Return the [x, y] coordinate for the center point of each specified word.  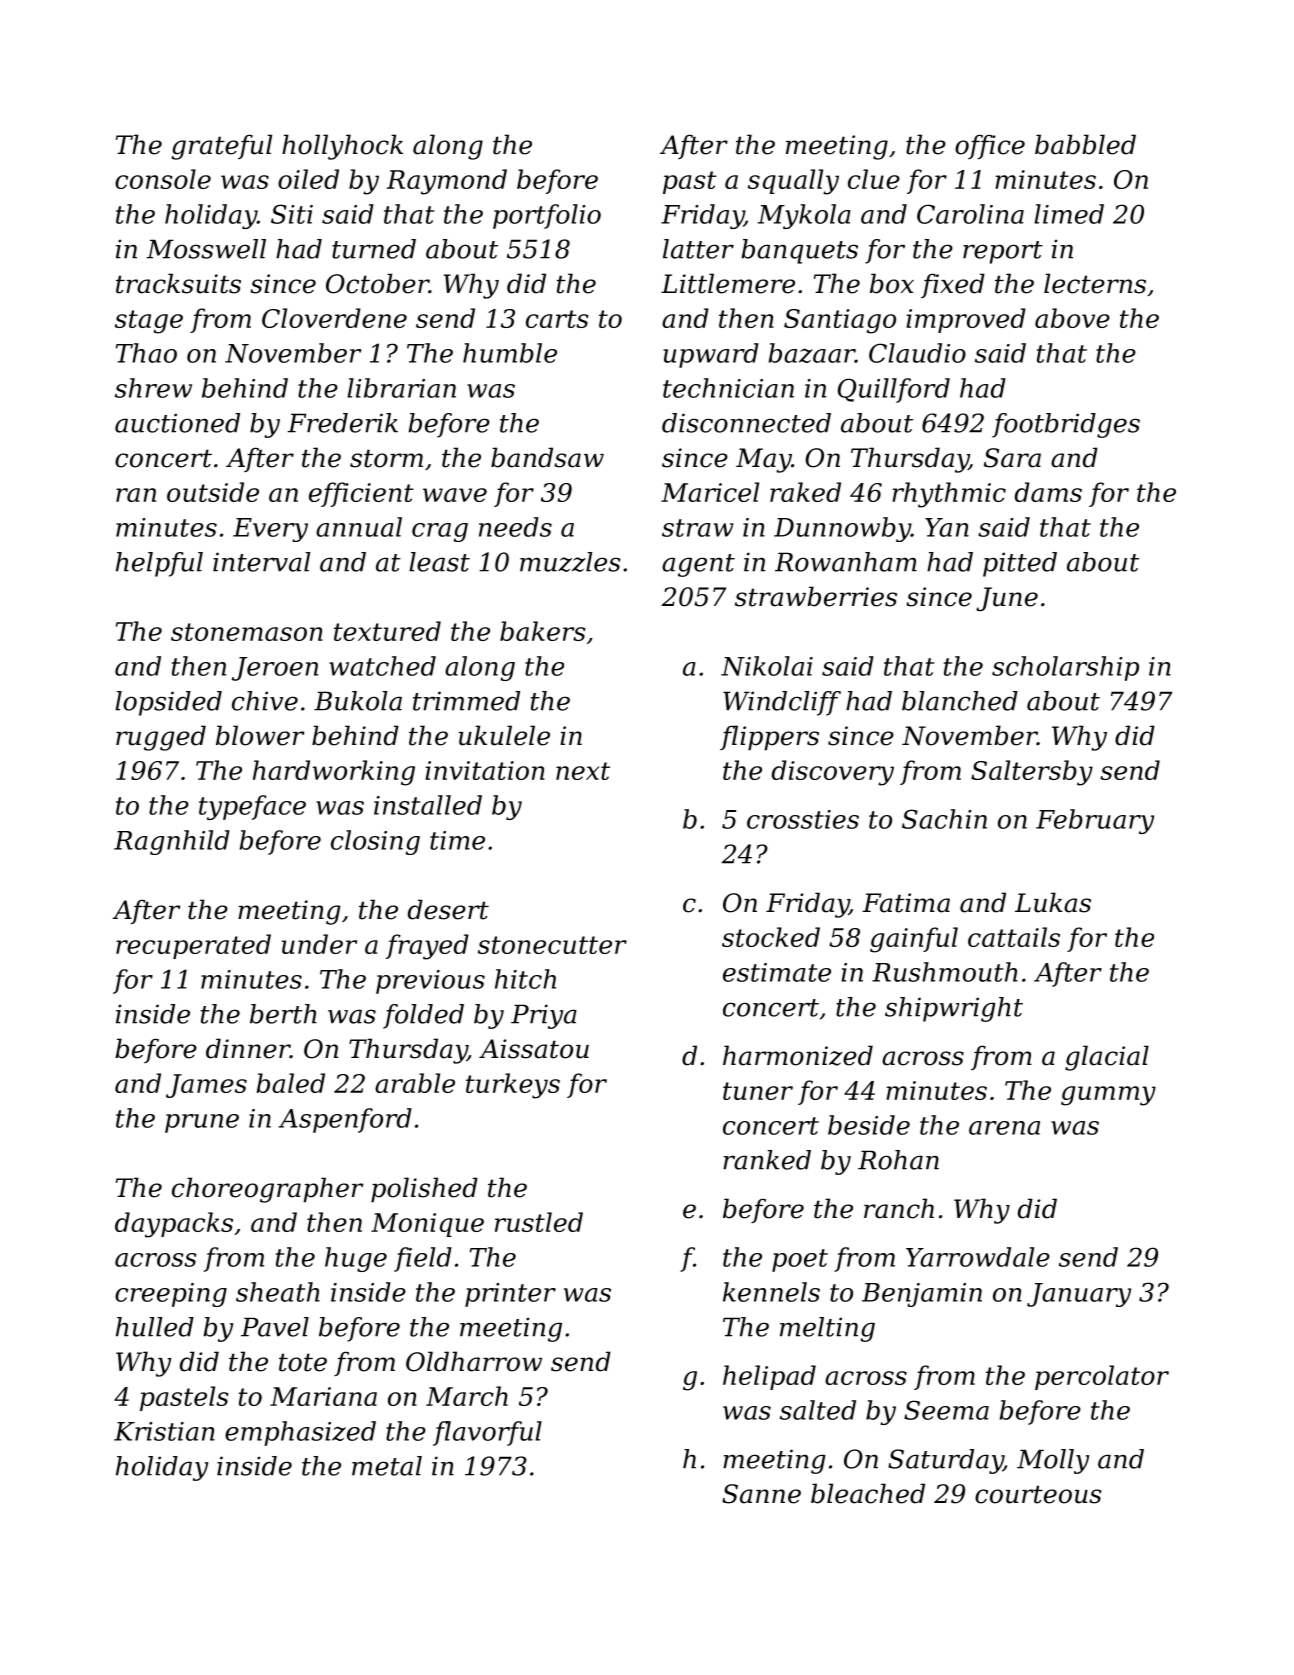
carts [557, 319]
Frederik [343, 423]
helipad [769, 1377]
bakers [543, 631]
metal [387, 1466]
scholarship [1065, 668]
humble [510, 353]
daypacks [174, 1225]
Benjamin [922, 1295]
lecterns [1095, 283]
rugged [161, 738]
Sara [1012, 458]
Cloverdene [334, 318]
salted [818, 1410]
